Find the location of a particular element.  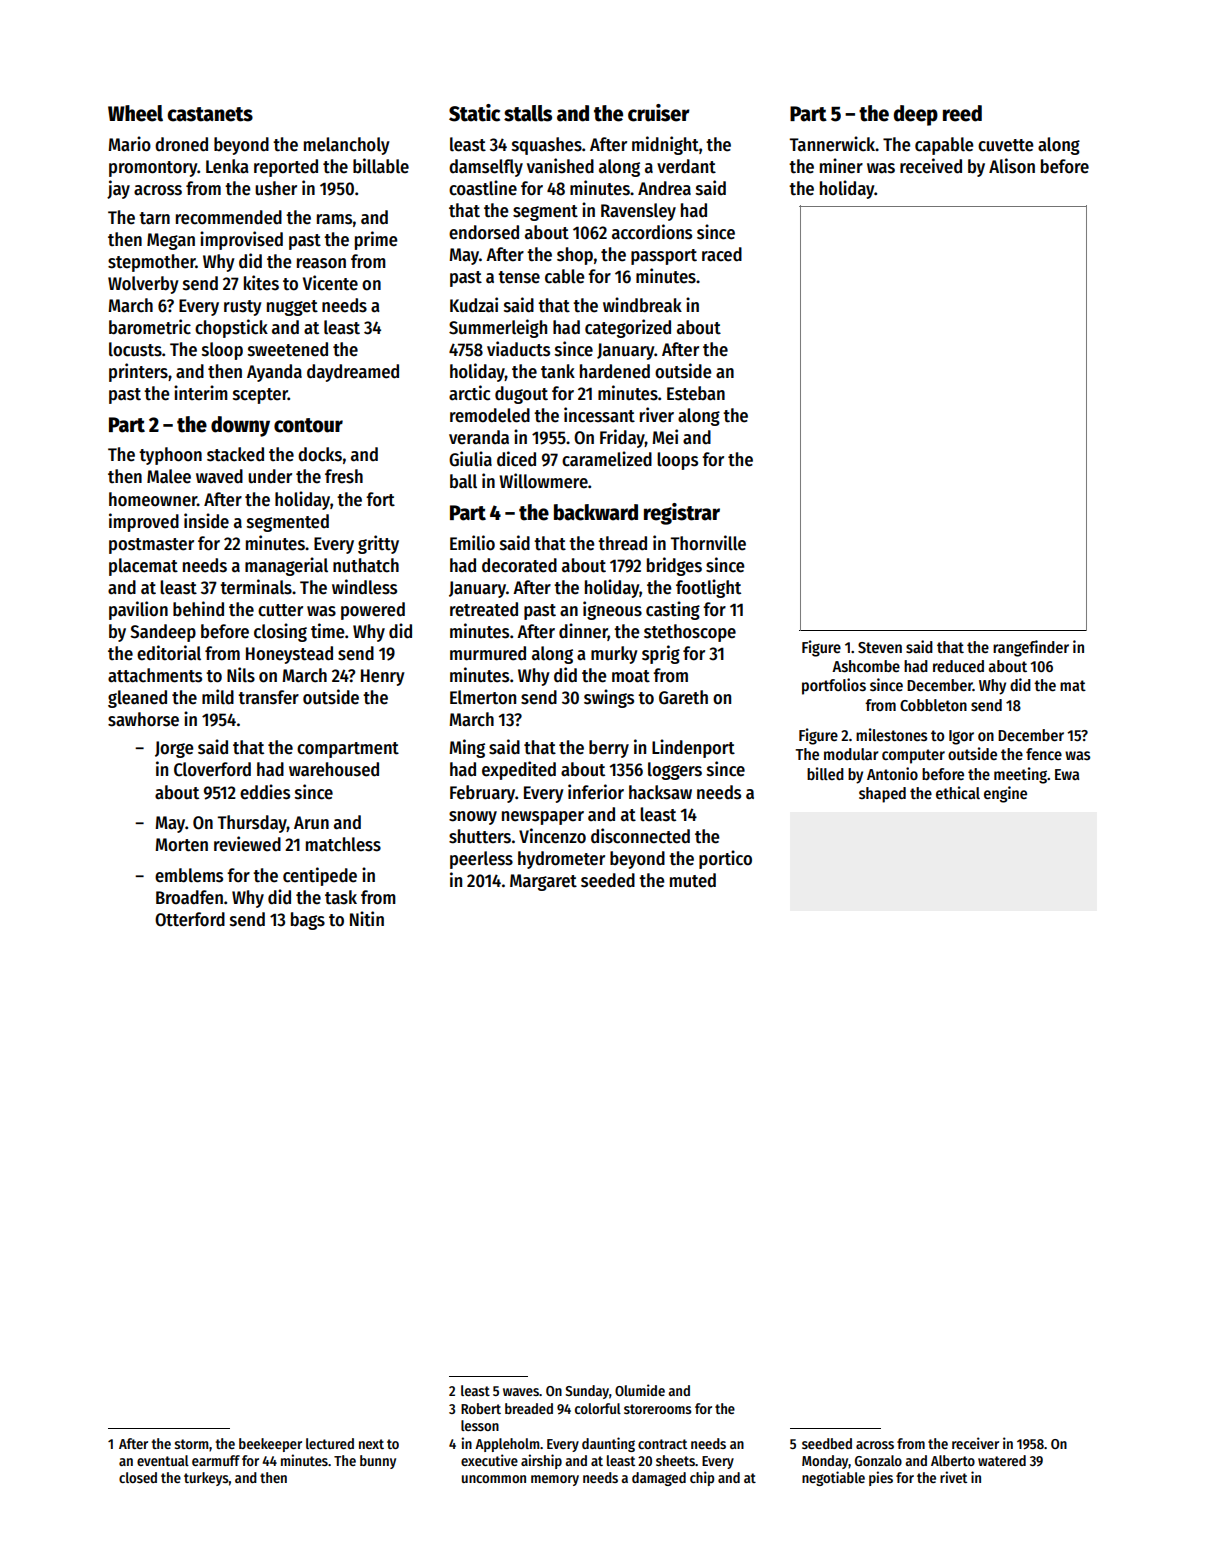

executive is located at coordinates (489, 1460).
